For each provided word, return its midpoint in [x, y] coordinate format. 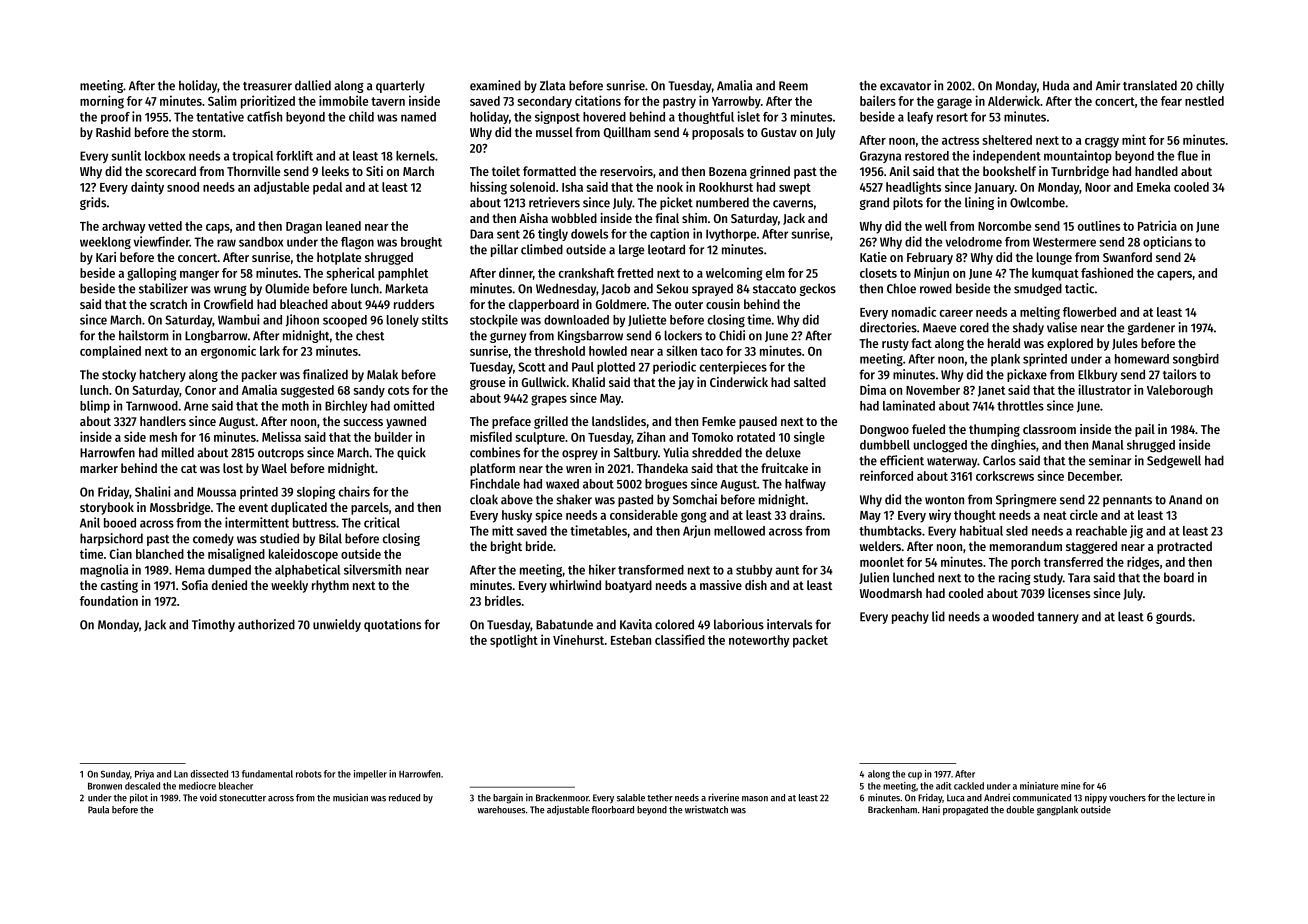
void [208, 797]
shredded [717, 452]
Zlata [552, 85]
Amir [1108, 85]
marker [99, 468]
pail [1145, 430]
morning [102, 102]
